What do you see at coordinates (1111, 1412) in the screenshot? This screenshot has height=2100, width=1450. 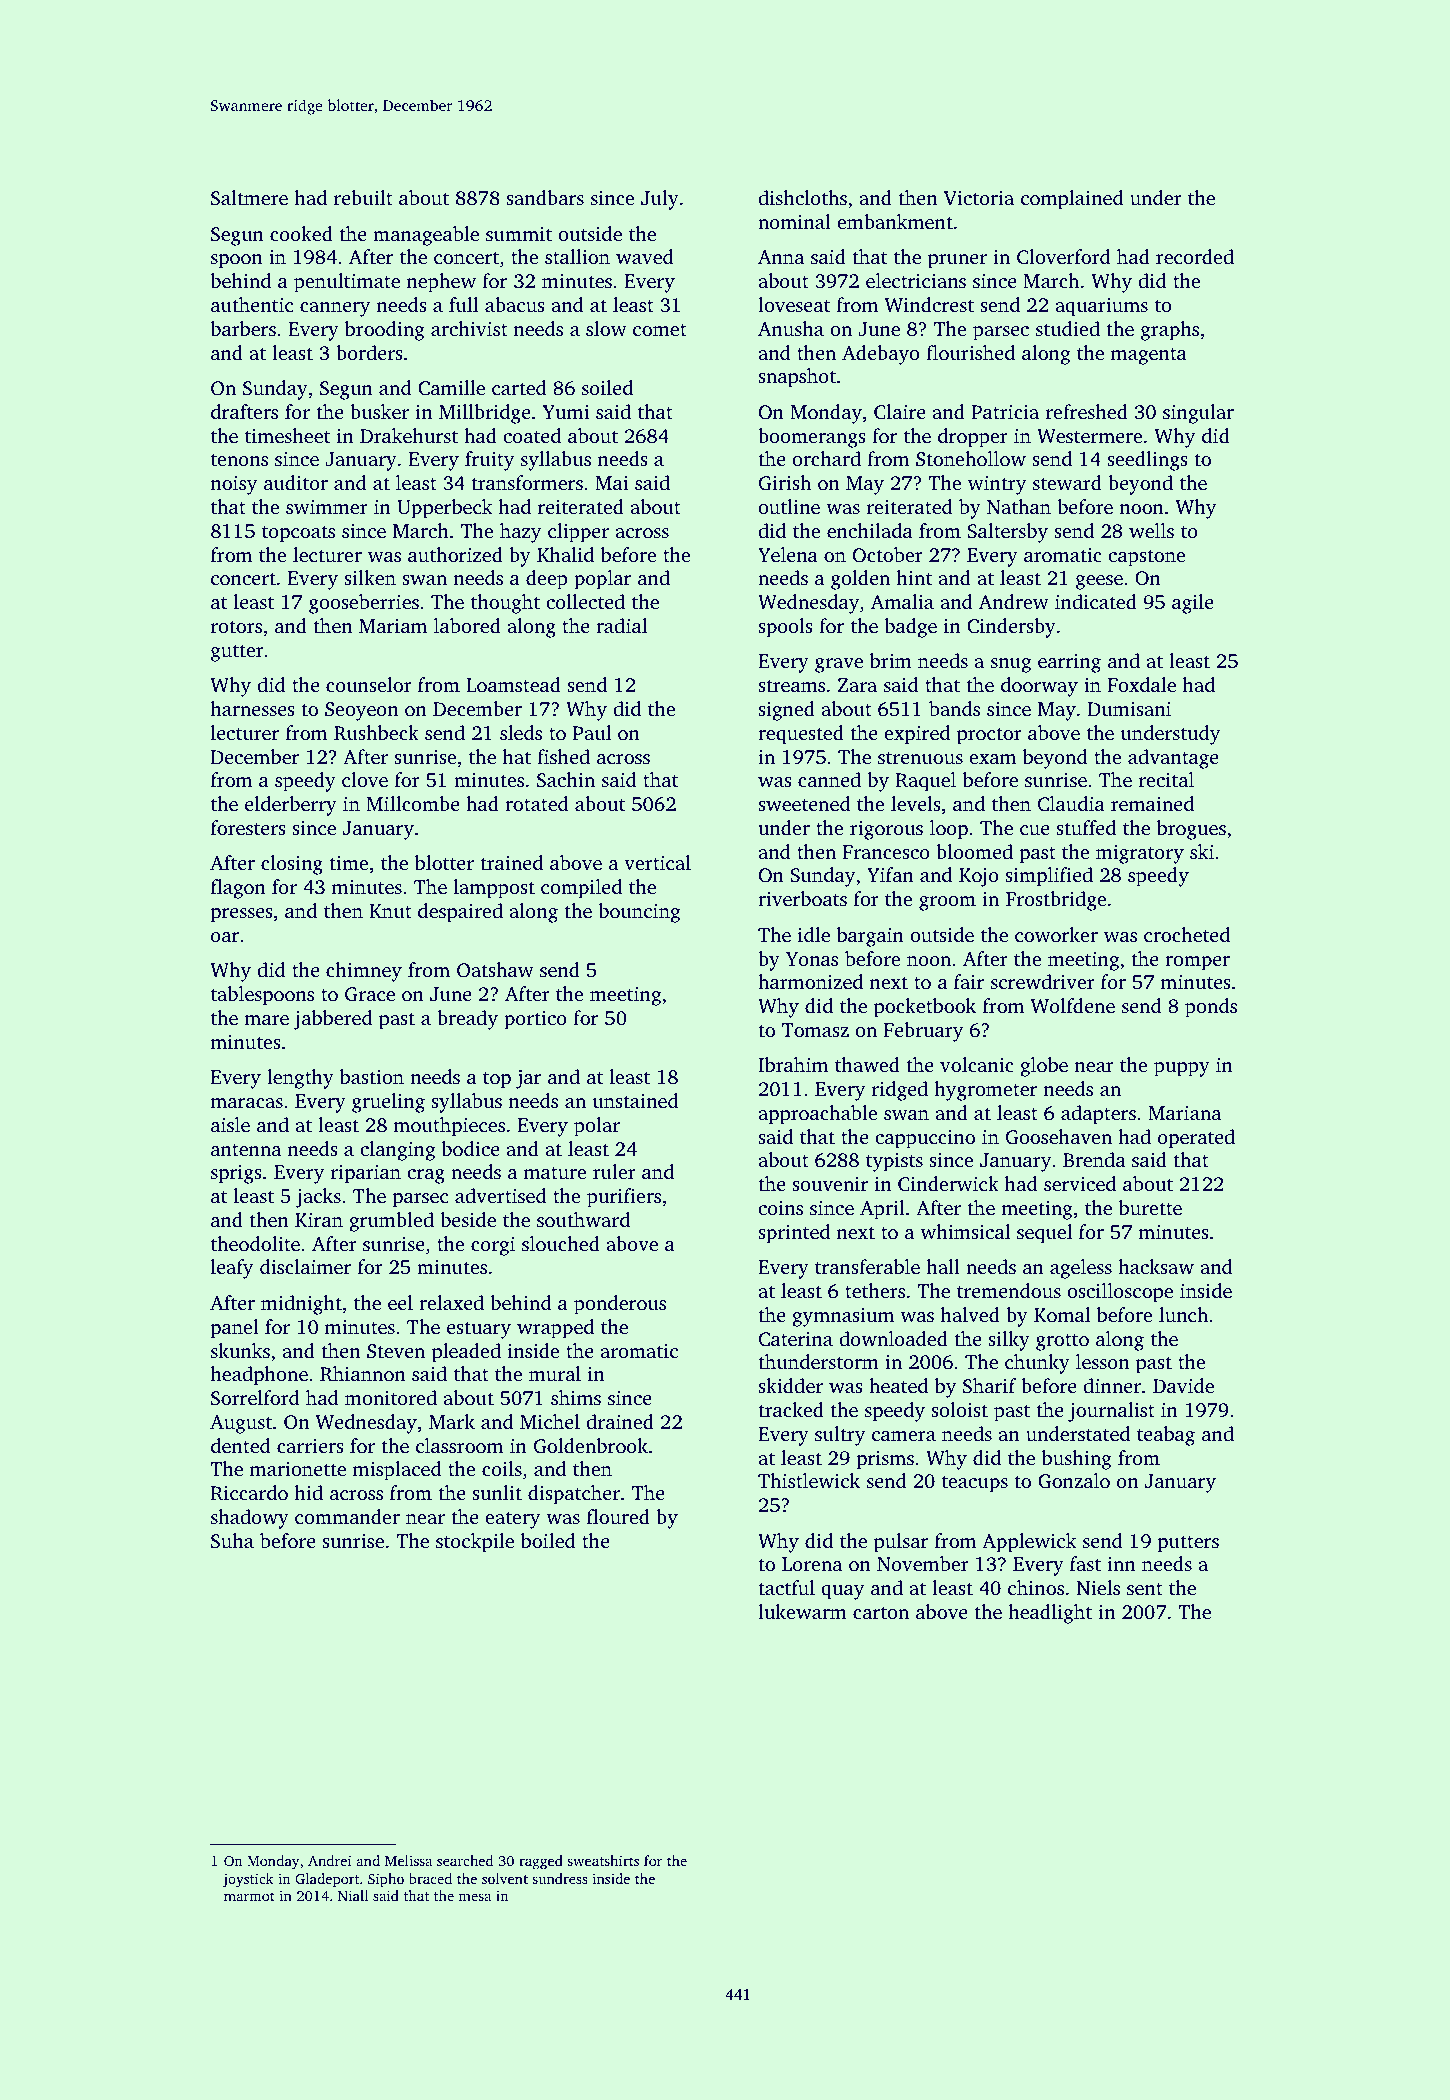 I see `journalist` at bounding box center [1111, 1412].
